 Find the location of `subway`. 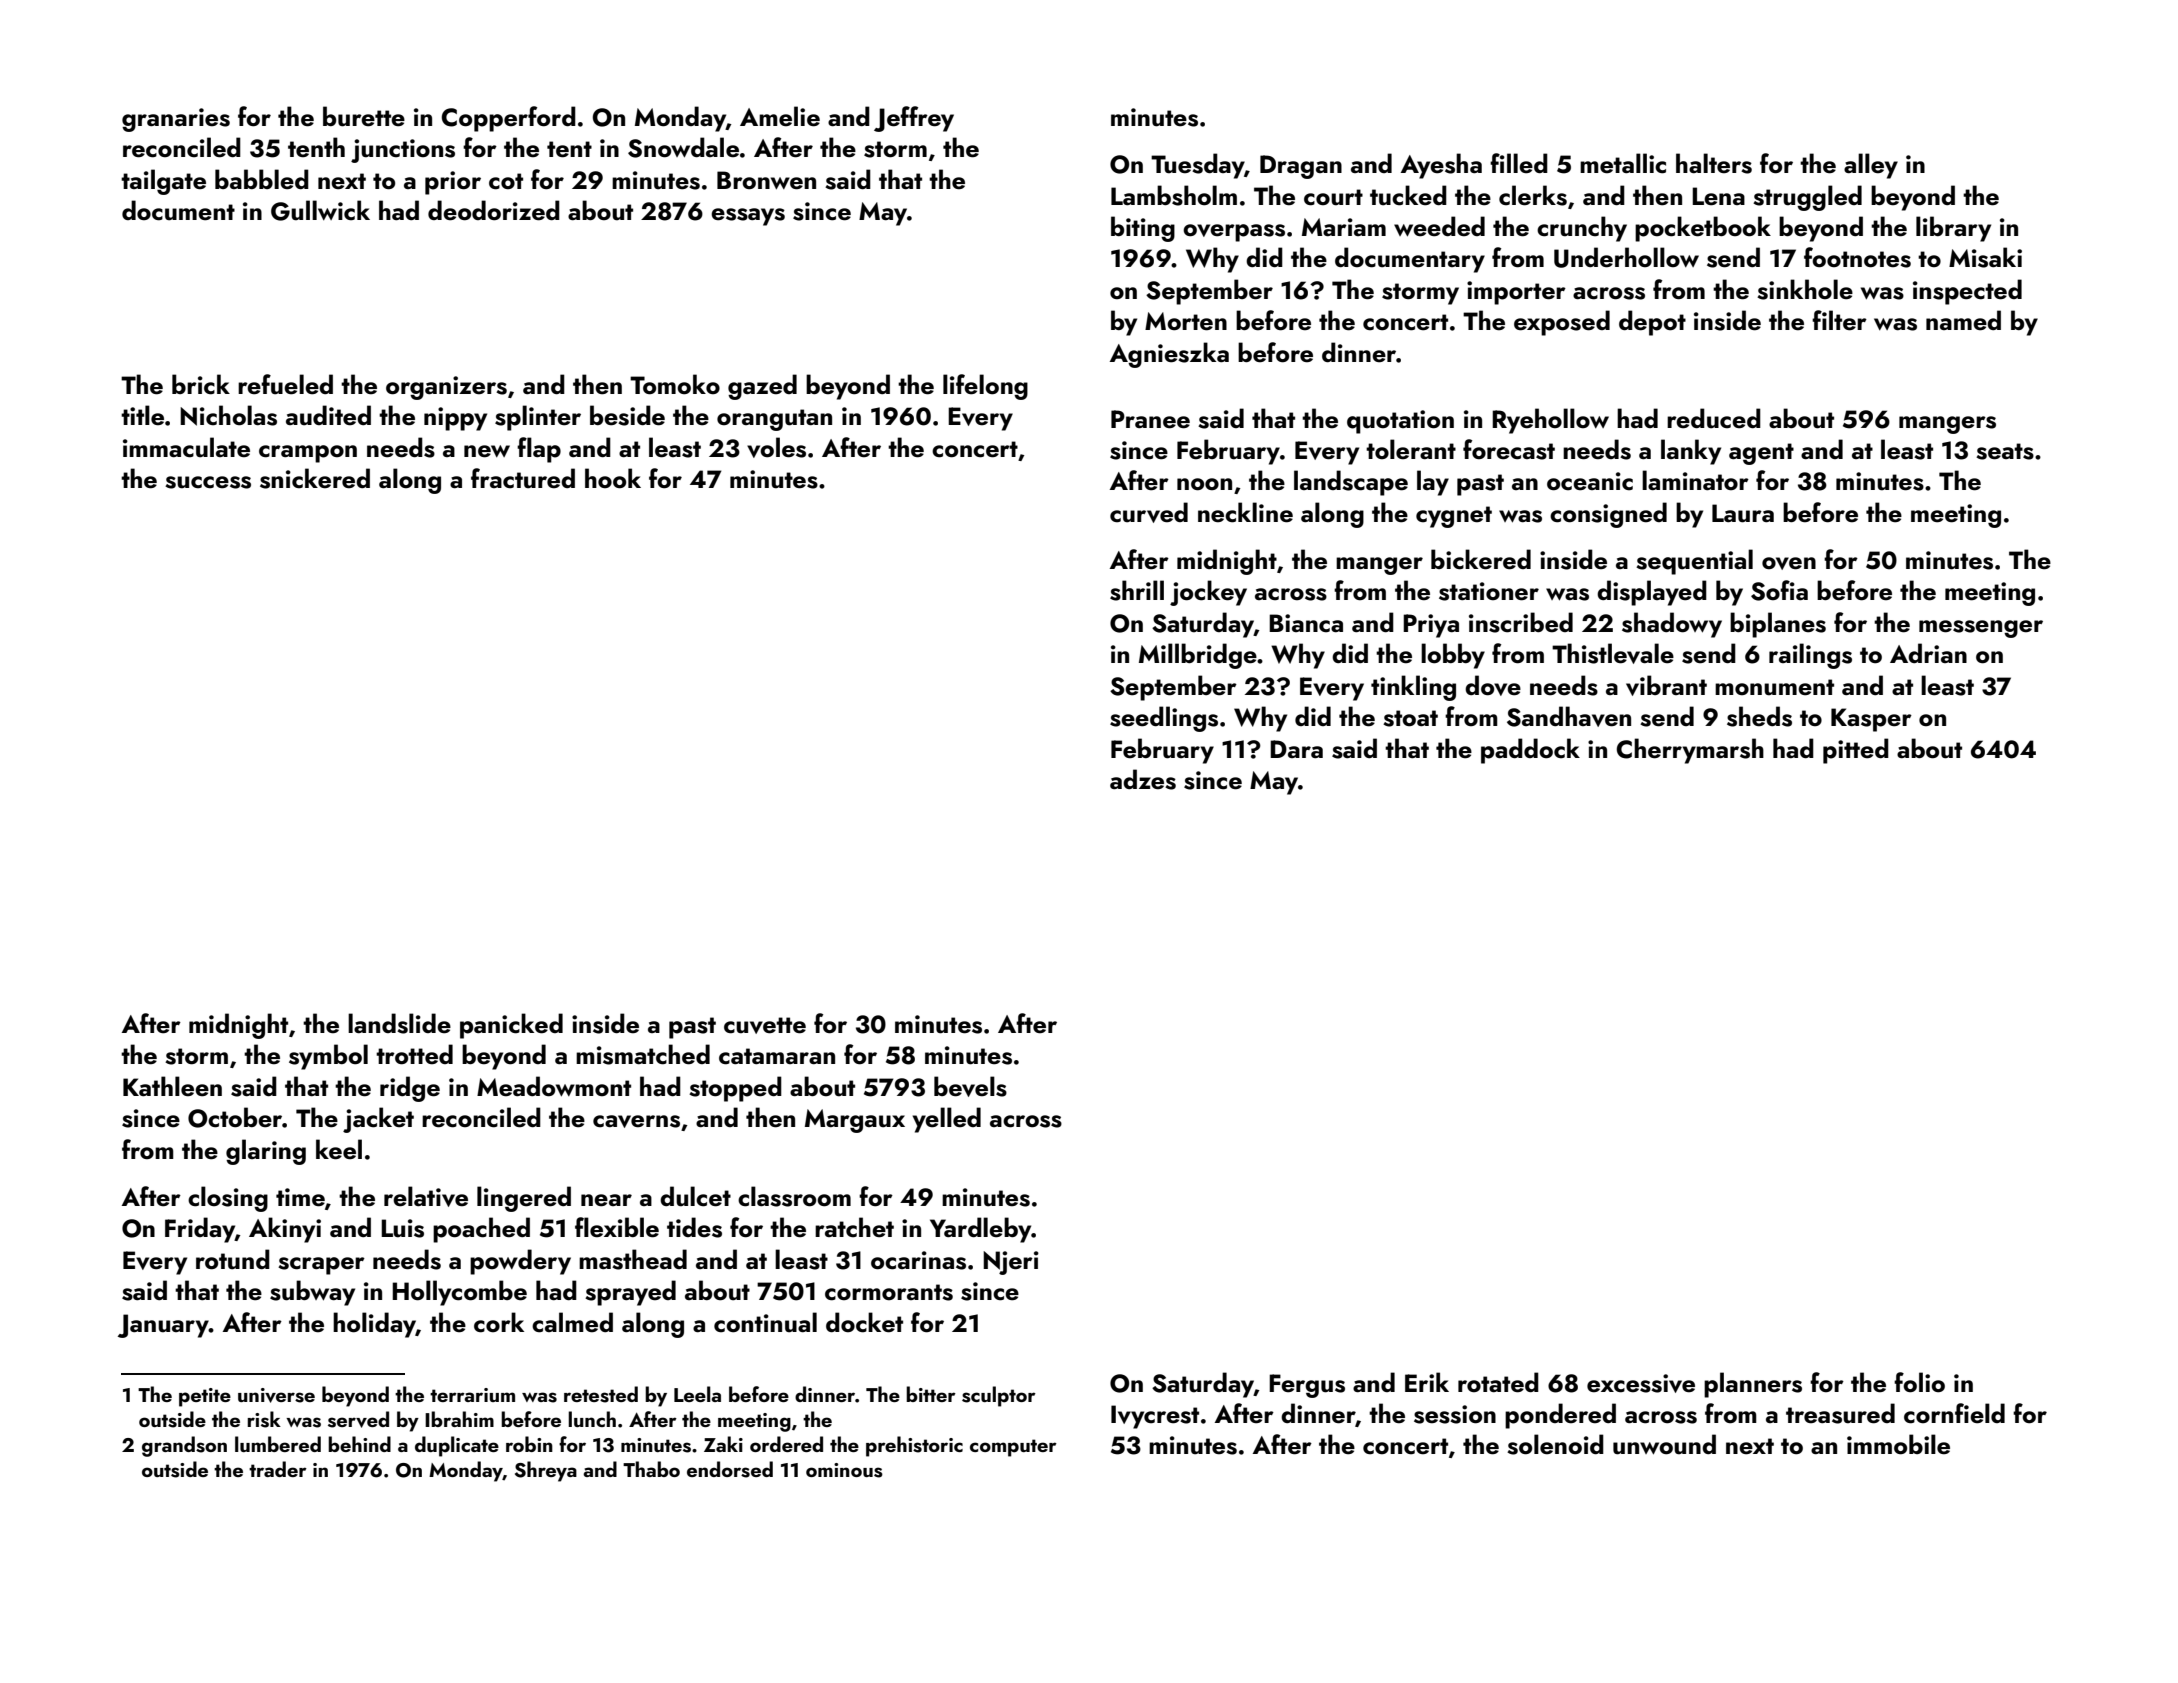

subway is located at coordinates (312, 1293).
